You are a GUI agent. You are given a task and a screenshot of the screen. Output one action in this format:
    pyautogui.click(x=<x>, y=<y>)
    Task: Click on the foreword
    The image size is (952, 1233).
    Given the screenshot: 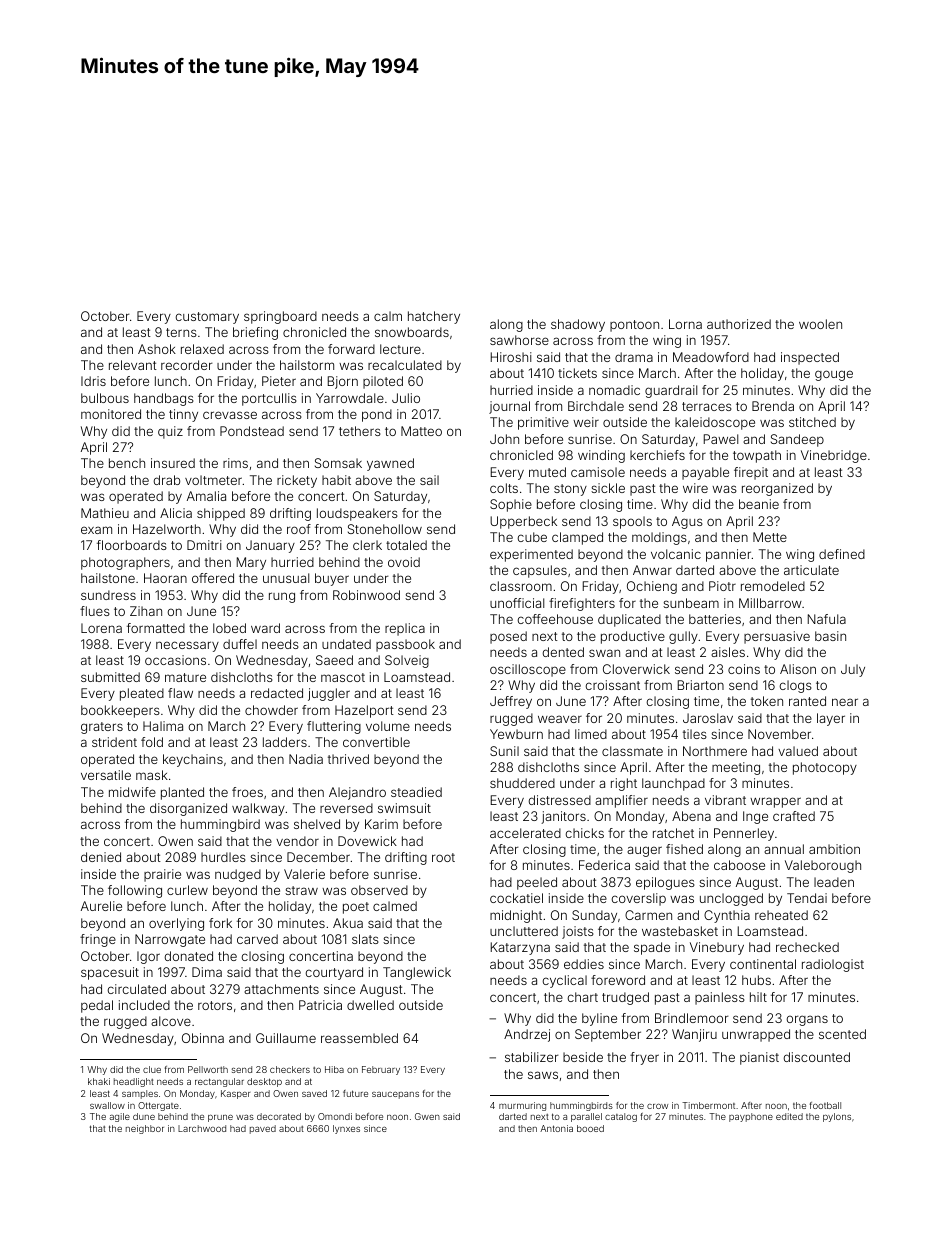 What is the action you would take?
    pyautogui.click(x=618, y=980)
